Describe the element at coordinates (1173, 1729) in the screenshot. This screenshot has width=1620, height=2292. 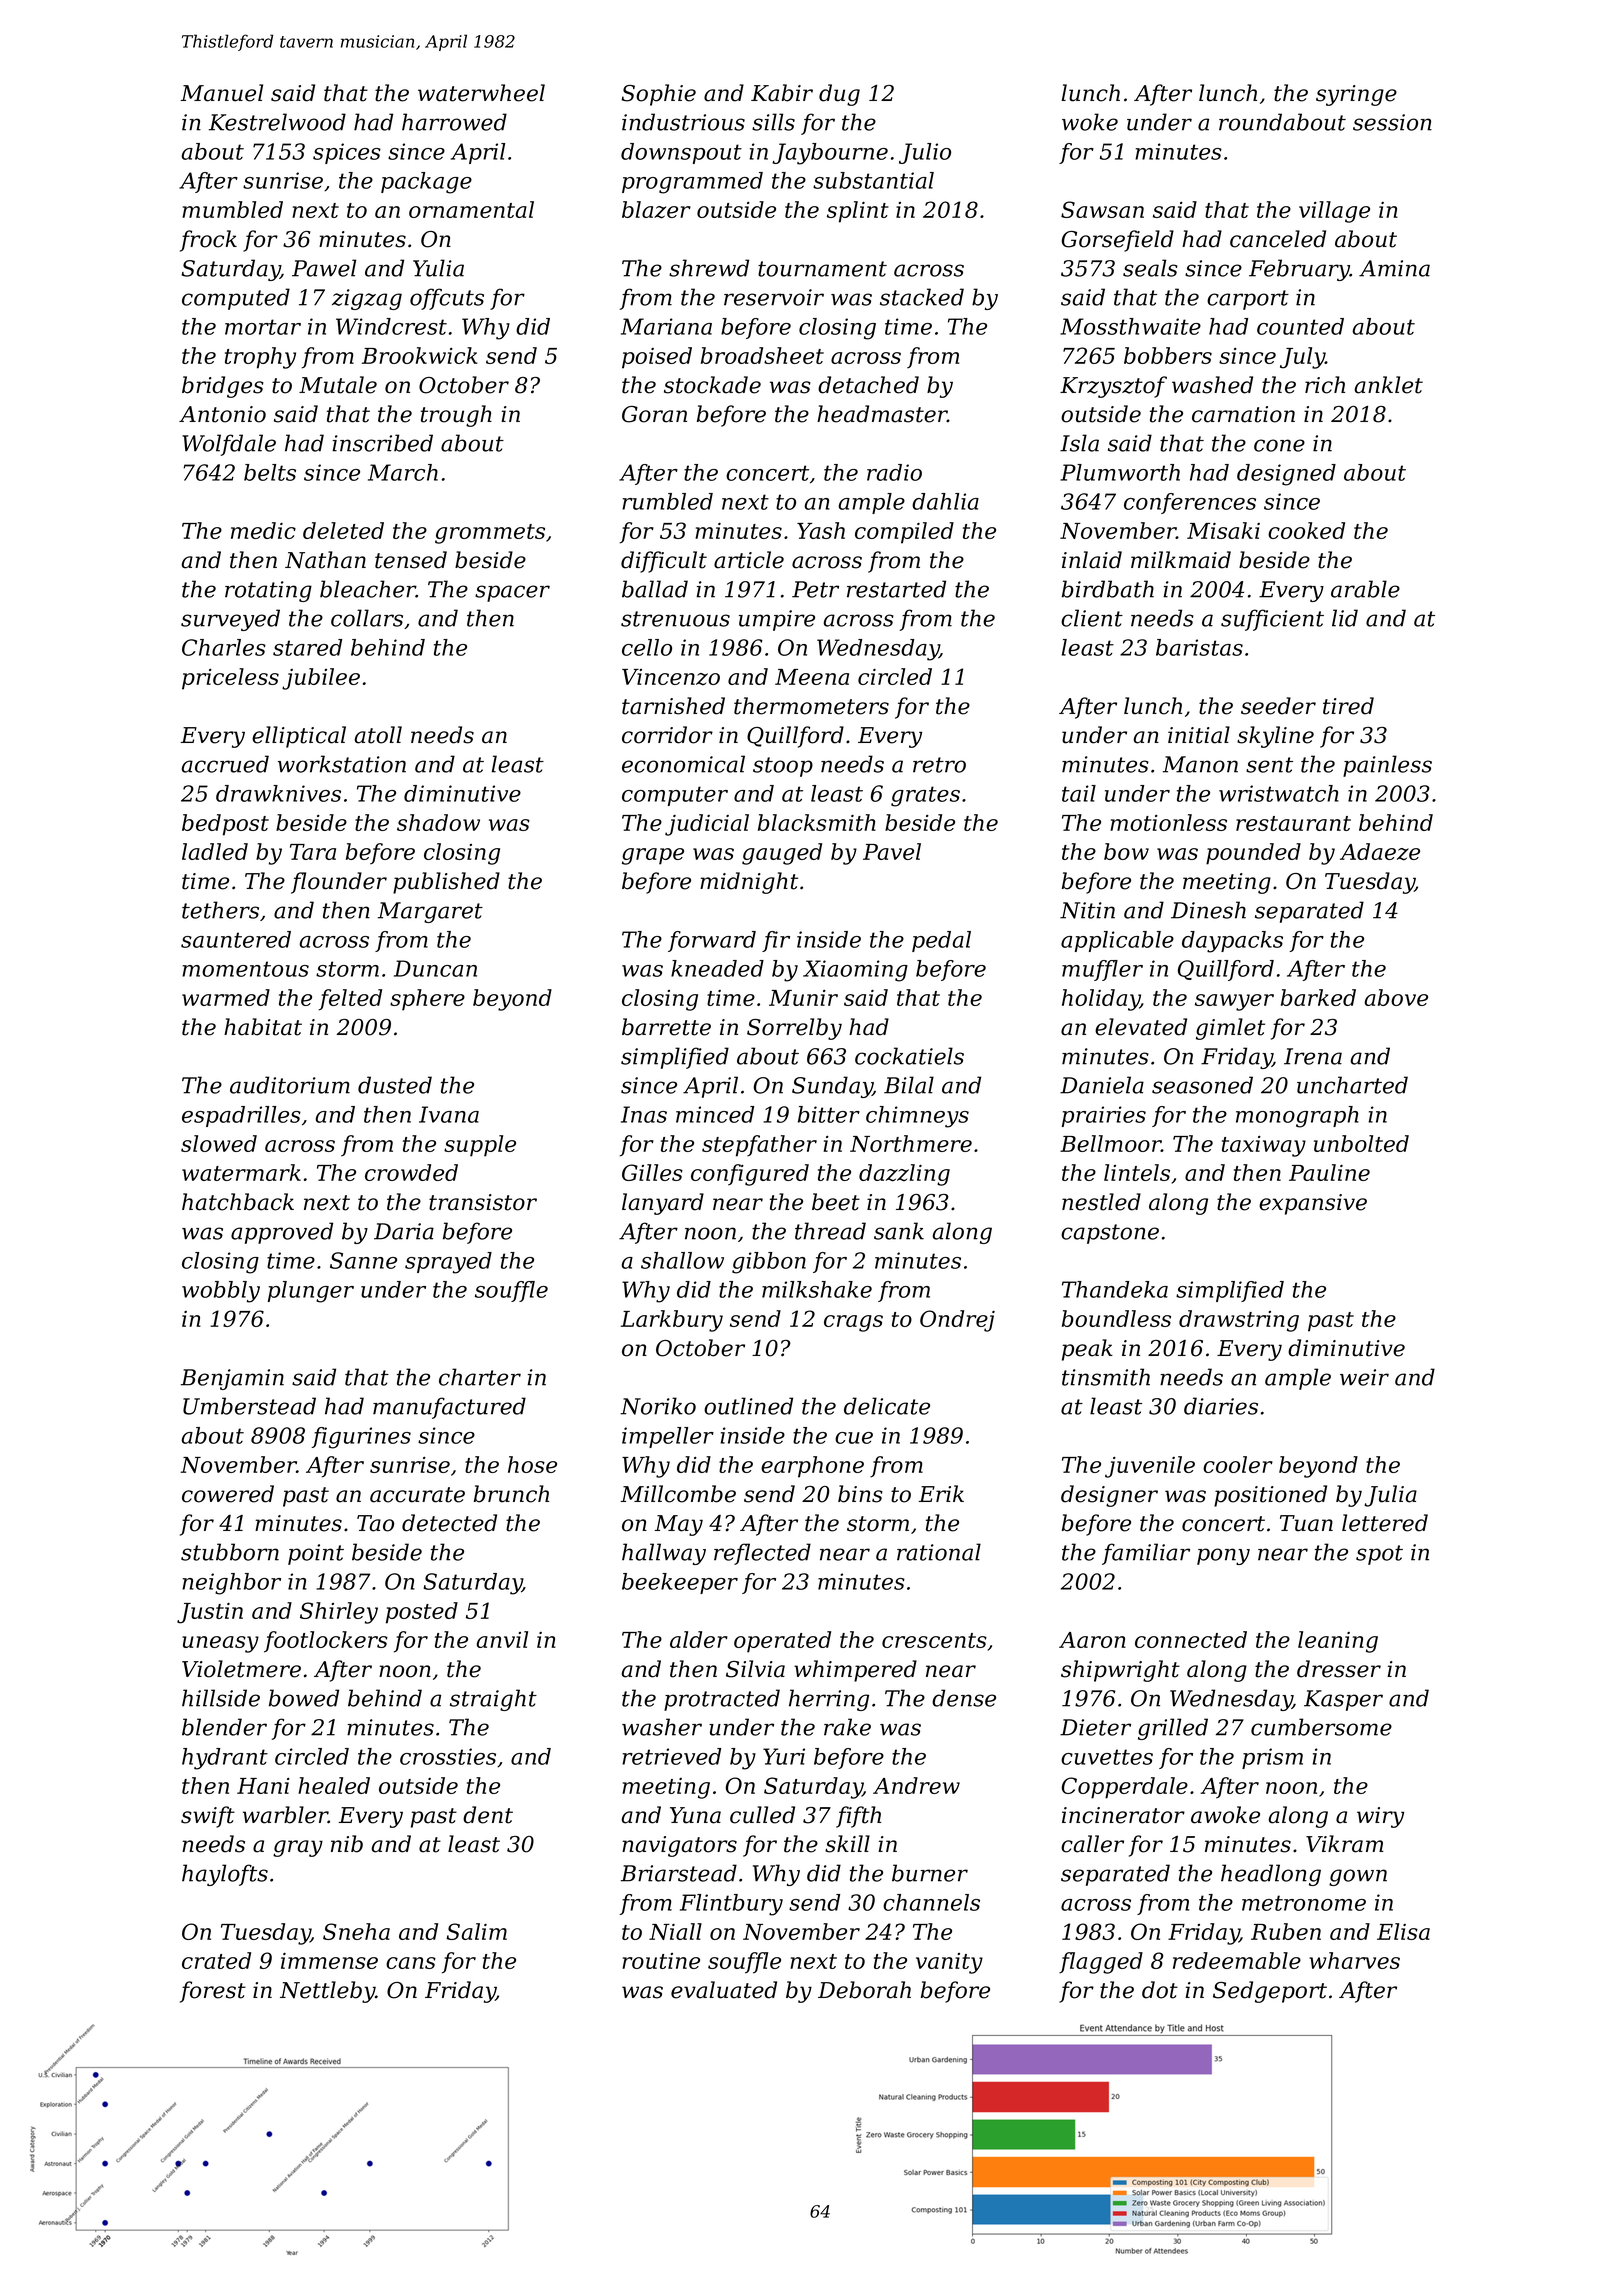
I see `grilled` at that location.
